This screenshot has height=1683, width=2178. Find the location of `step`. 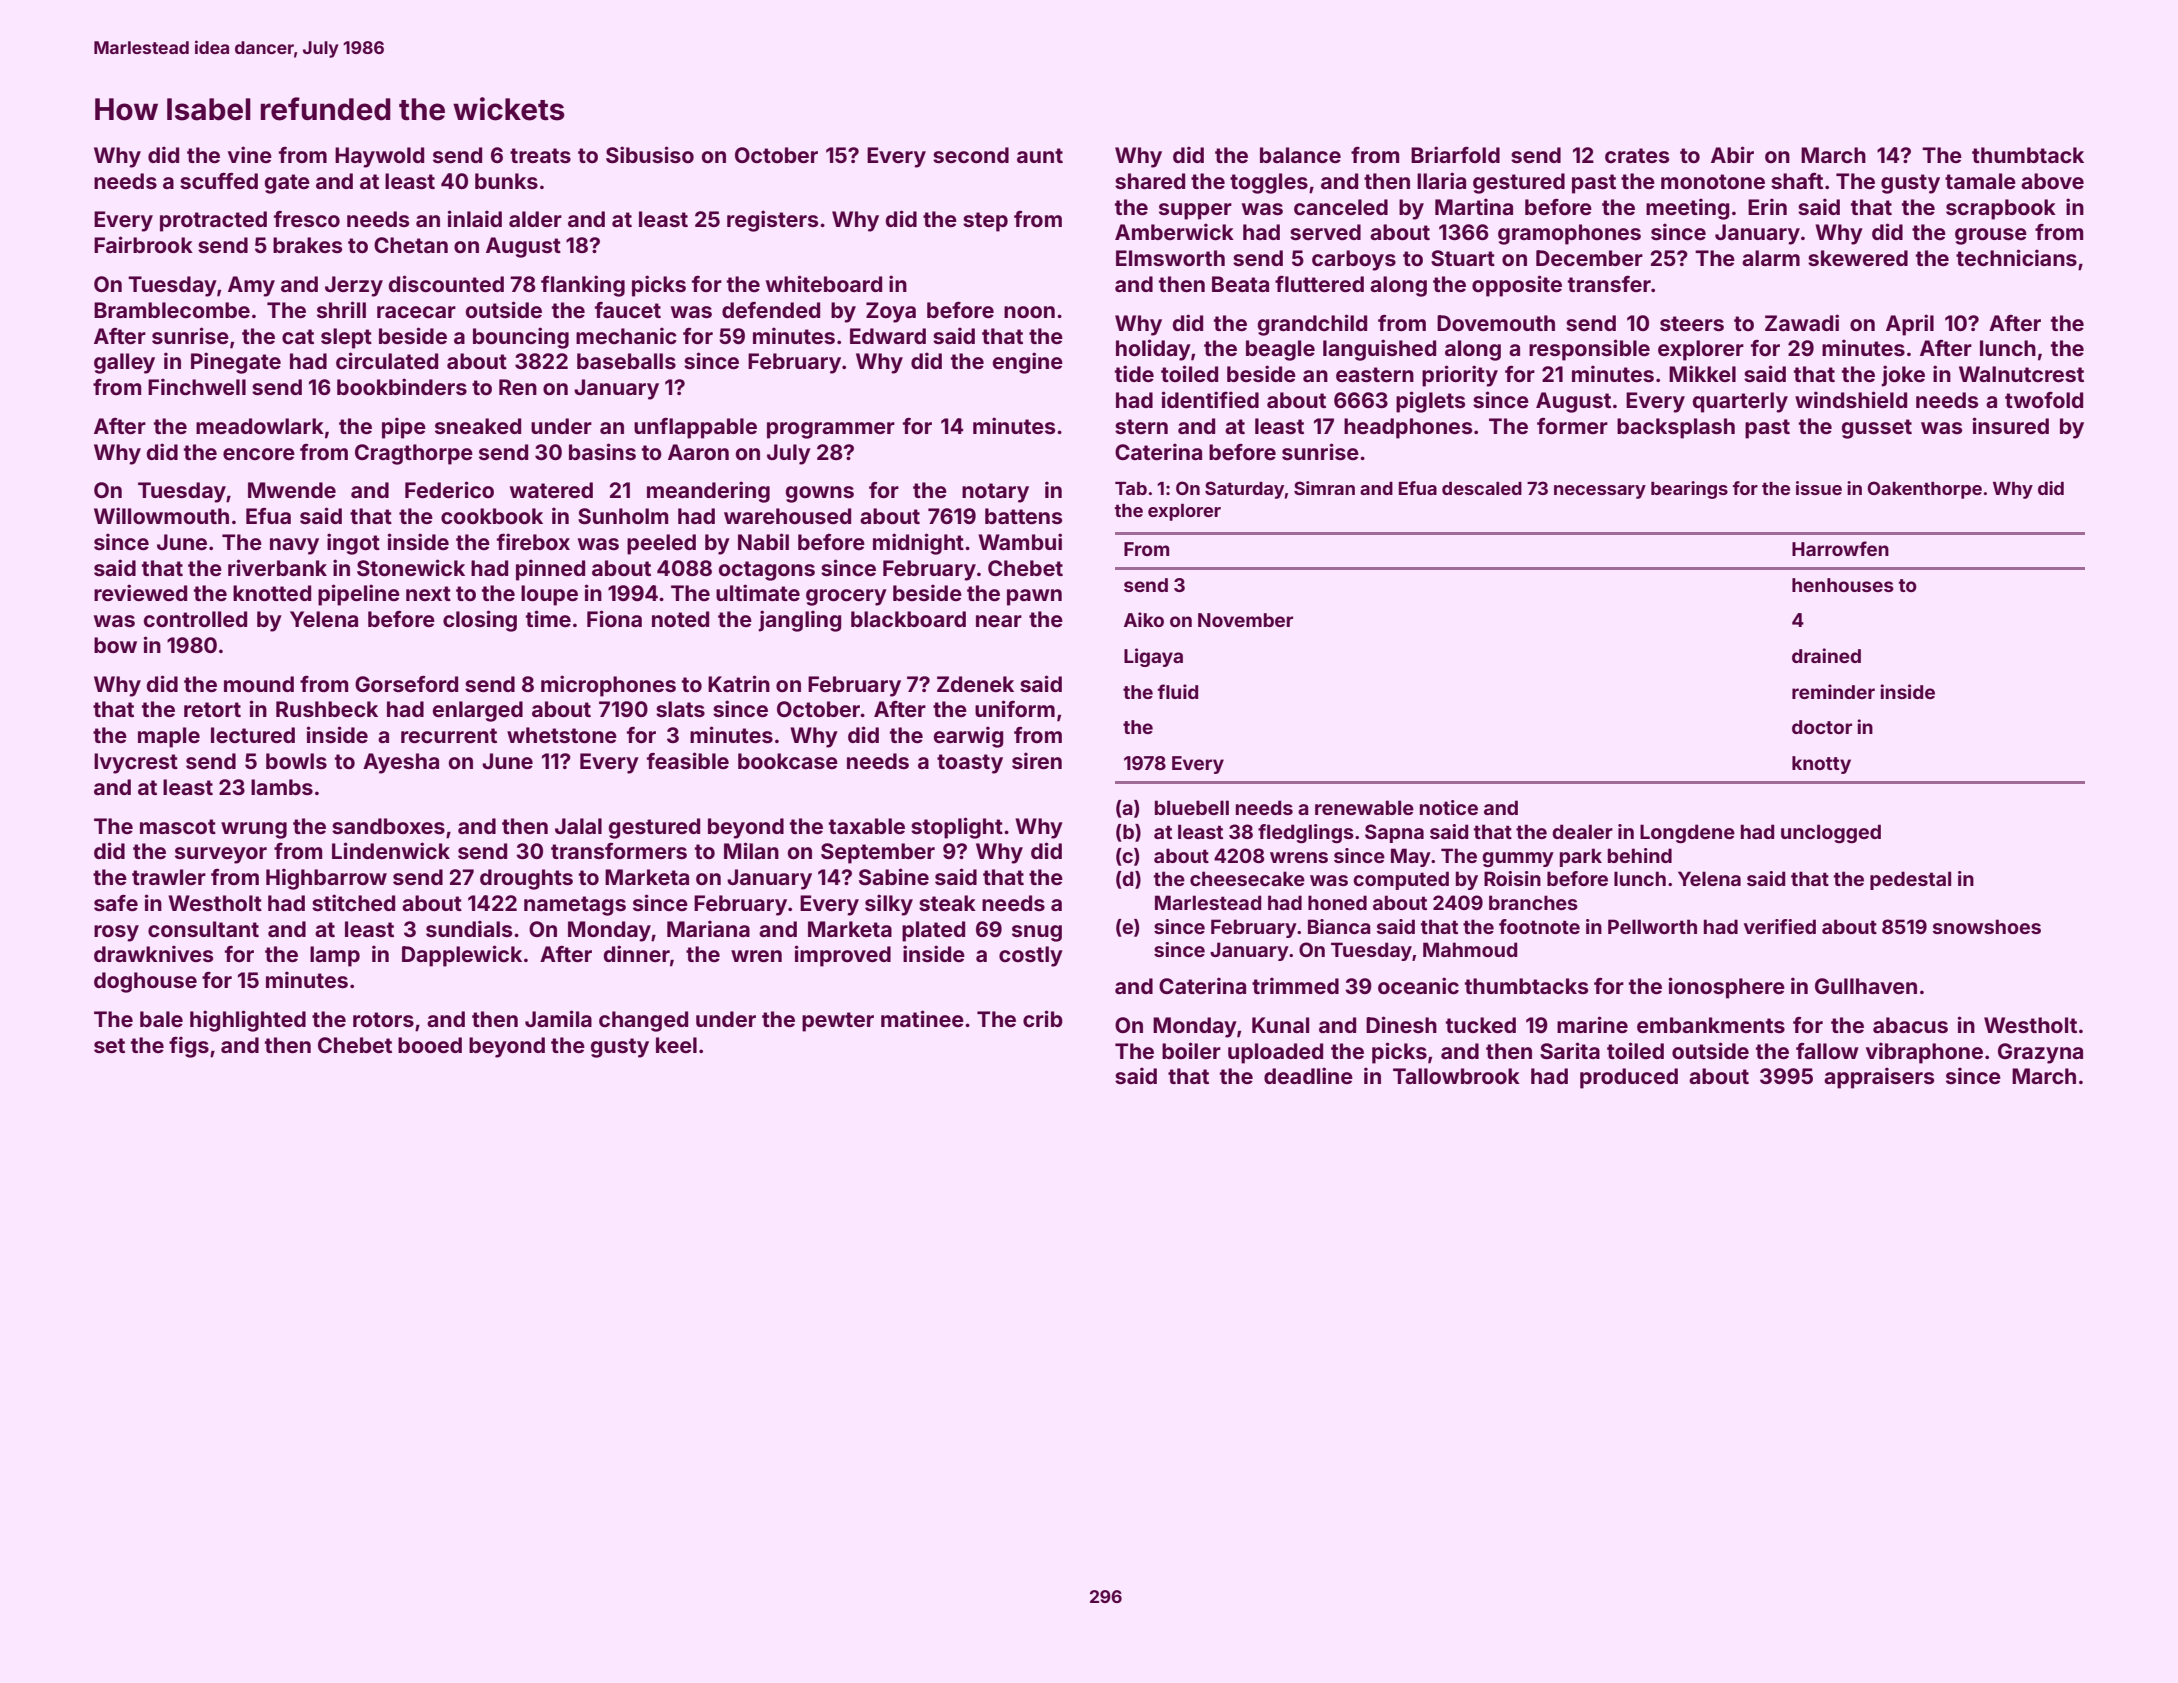

step is located at coordinates (985, 222).
